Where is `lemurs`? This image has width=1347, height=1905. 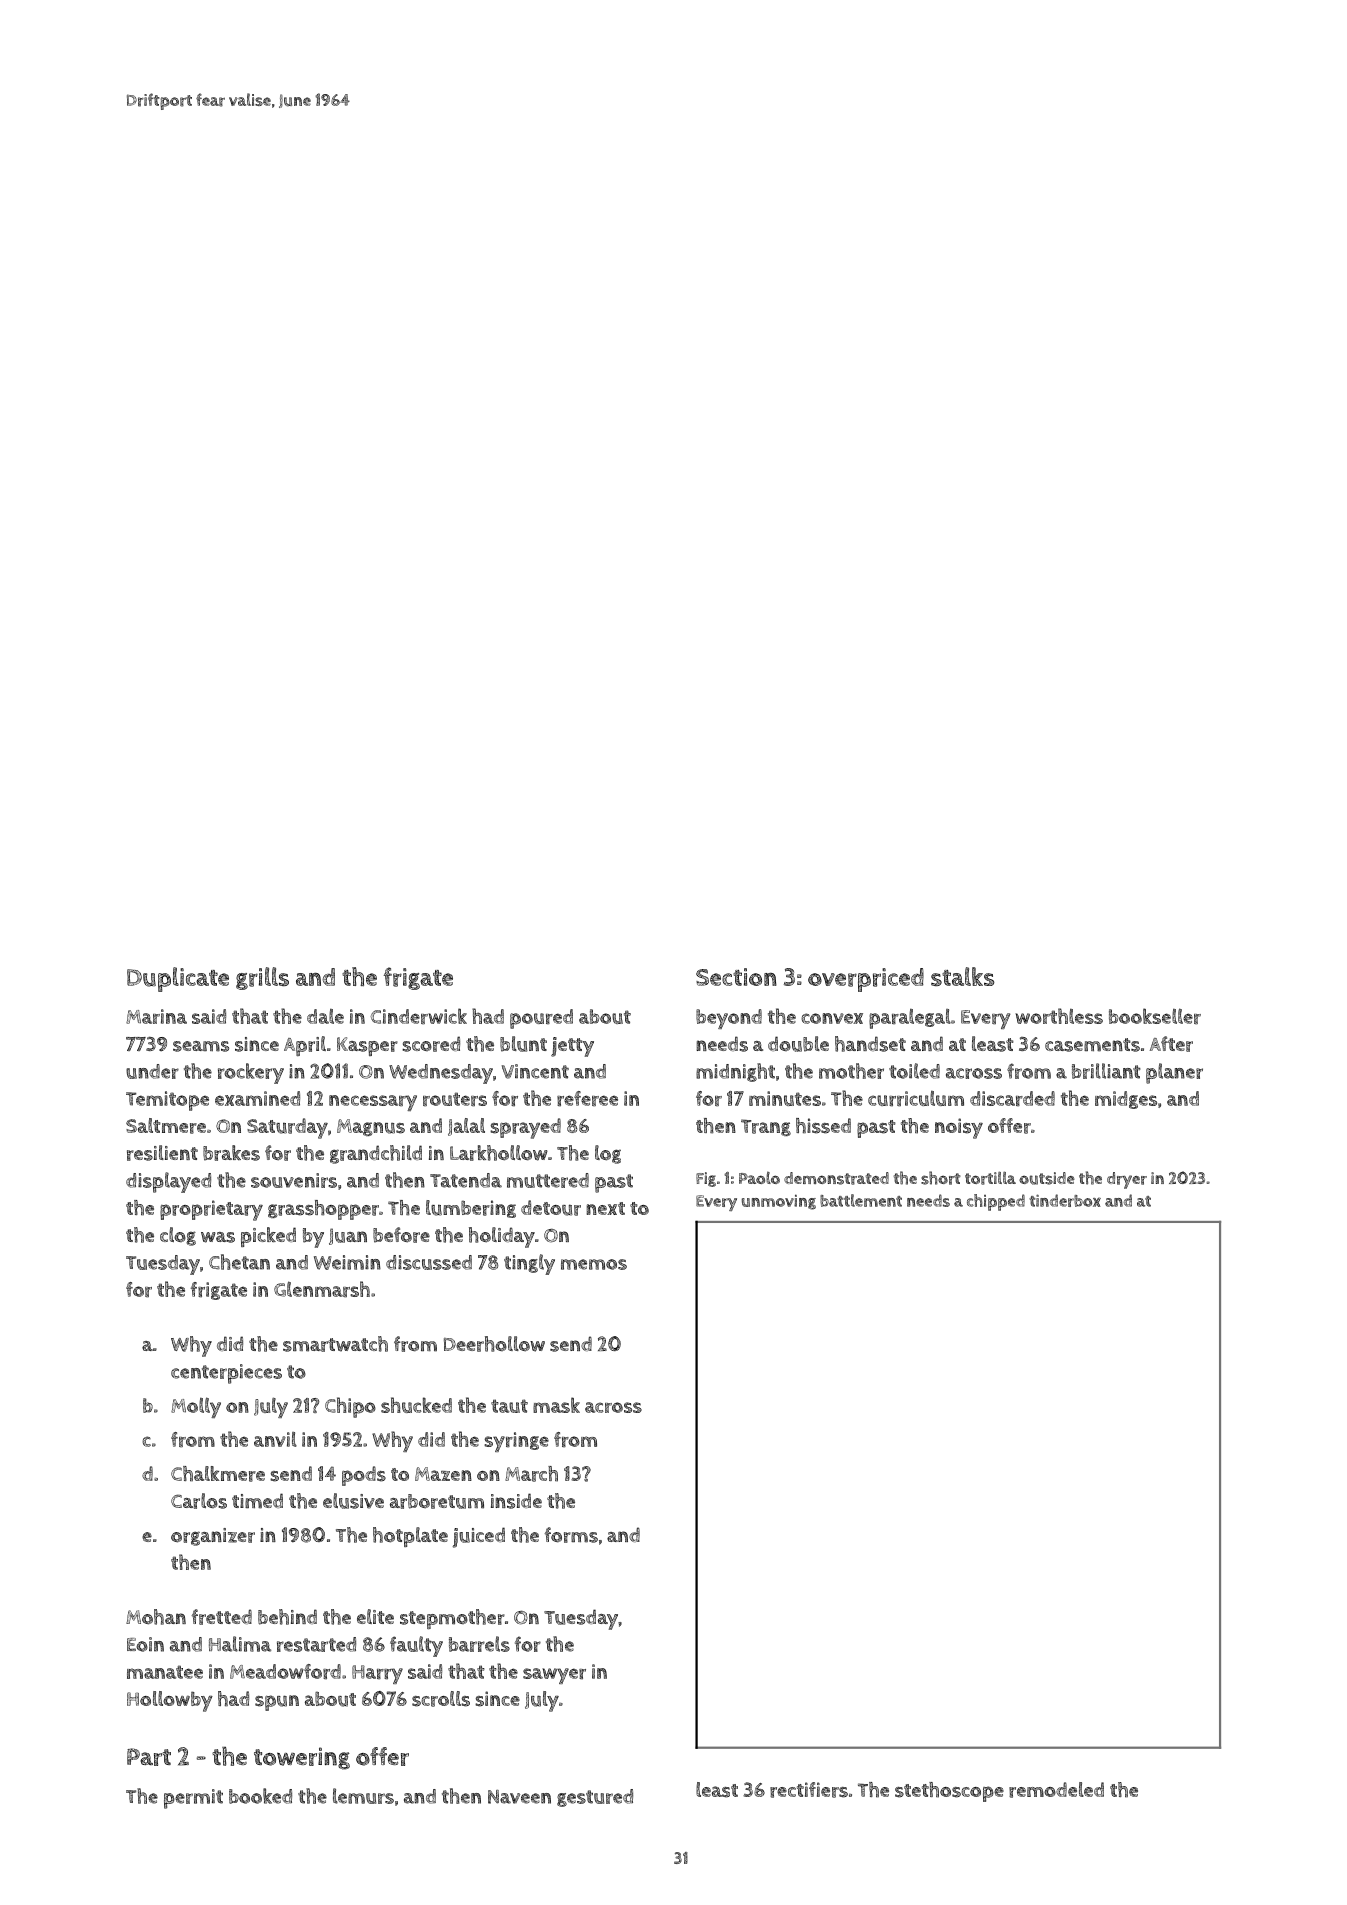
lemurs is located at coordinates (363, 1796).
